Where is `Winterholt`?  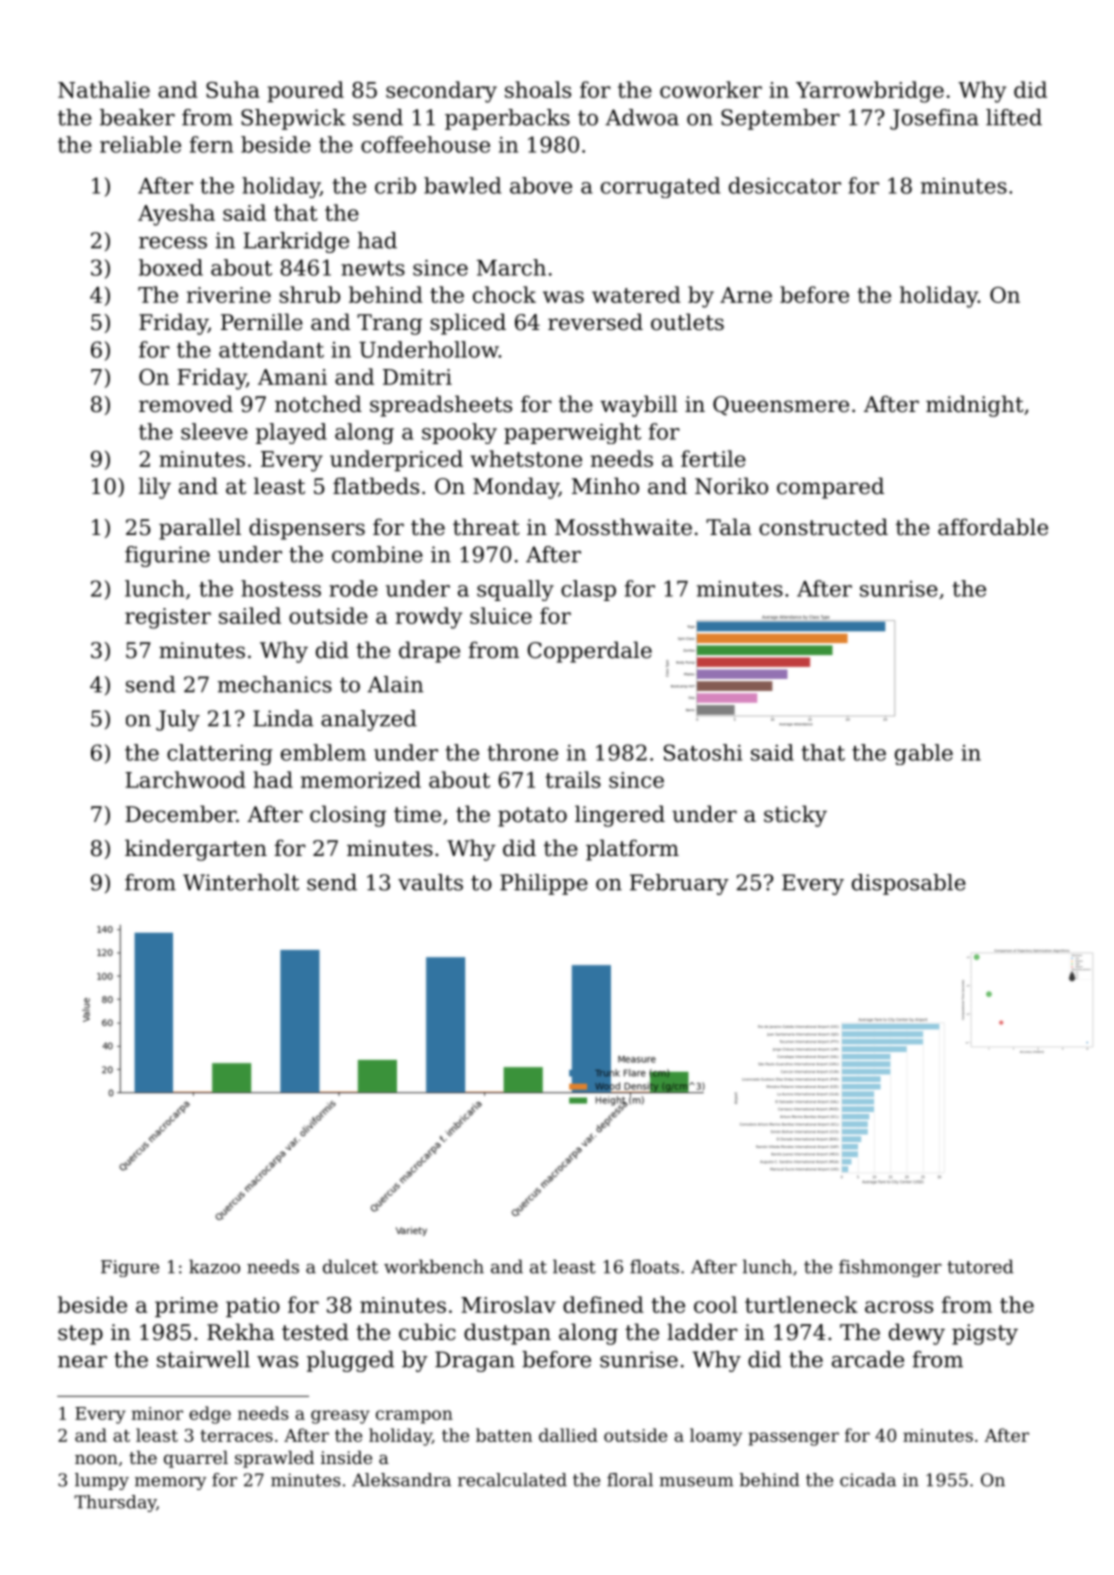 Winterholt is located at coordinates (241, 882).
